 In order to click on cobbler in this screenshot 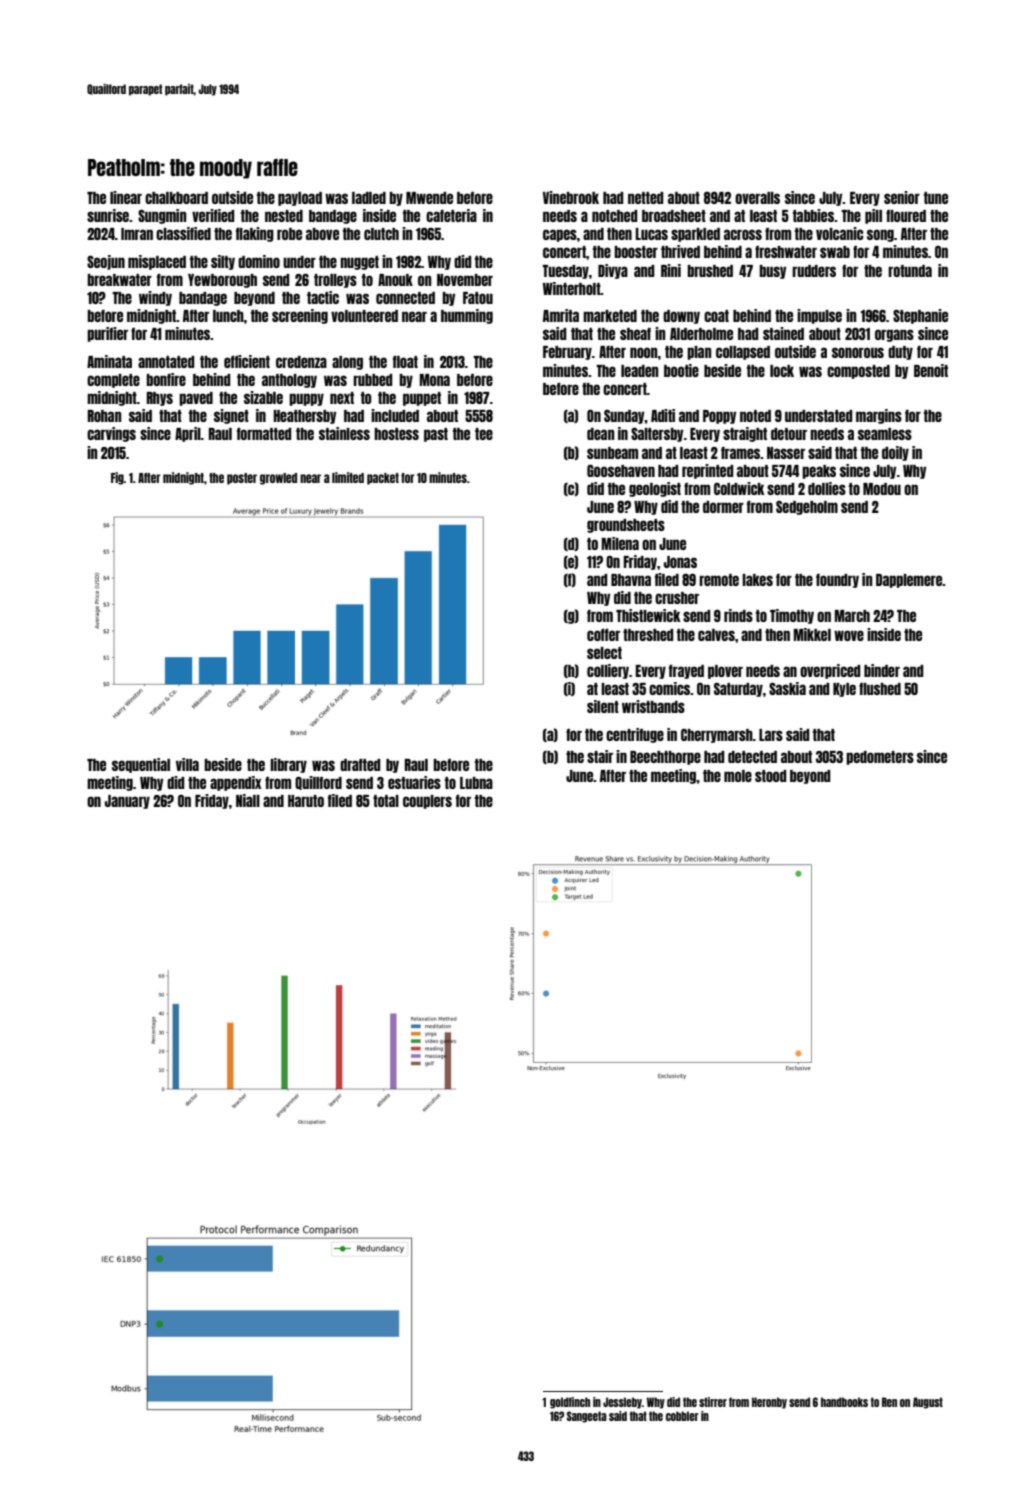, I will do `click(682, 1416)`.
